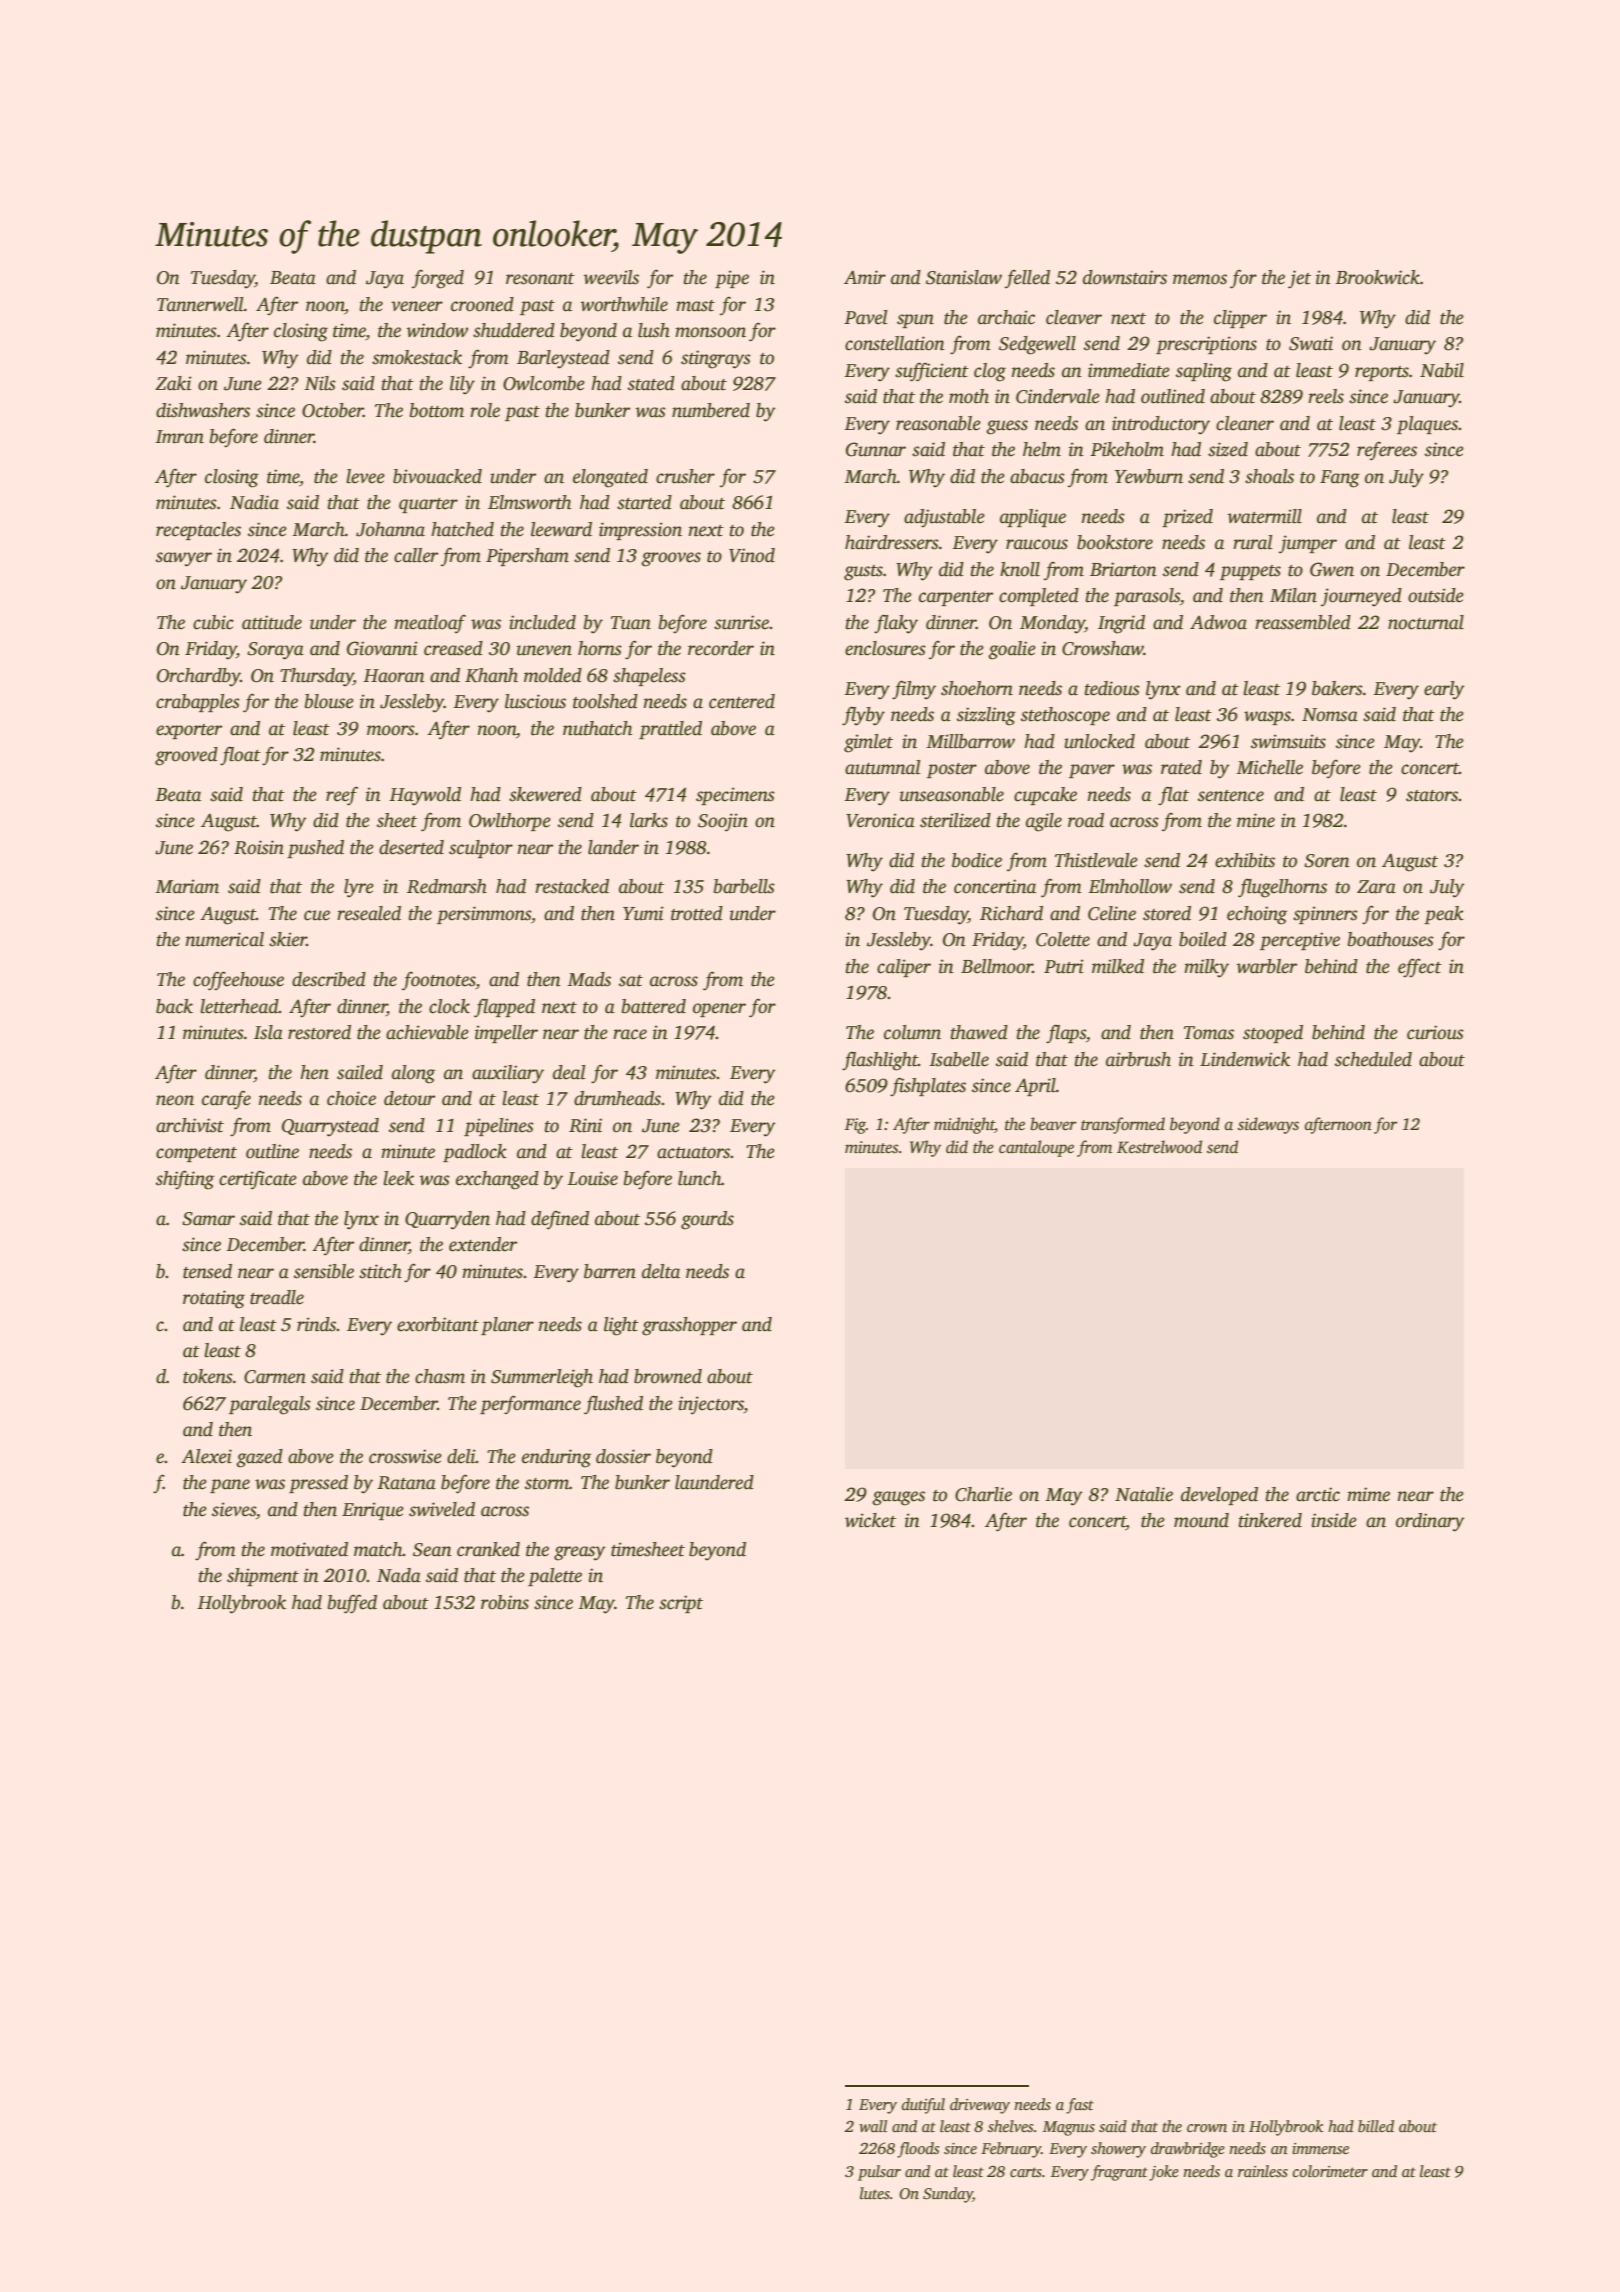  Describe the element at coordinates (1201, 1520) in the document. I see `mound` at that location.
